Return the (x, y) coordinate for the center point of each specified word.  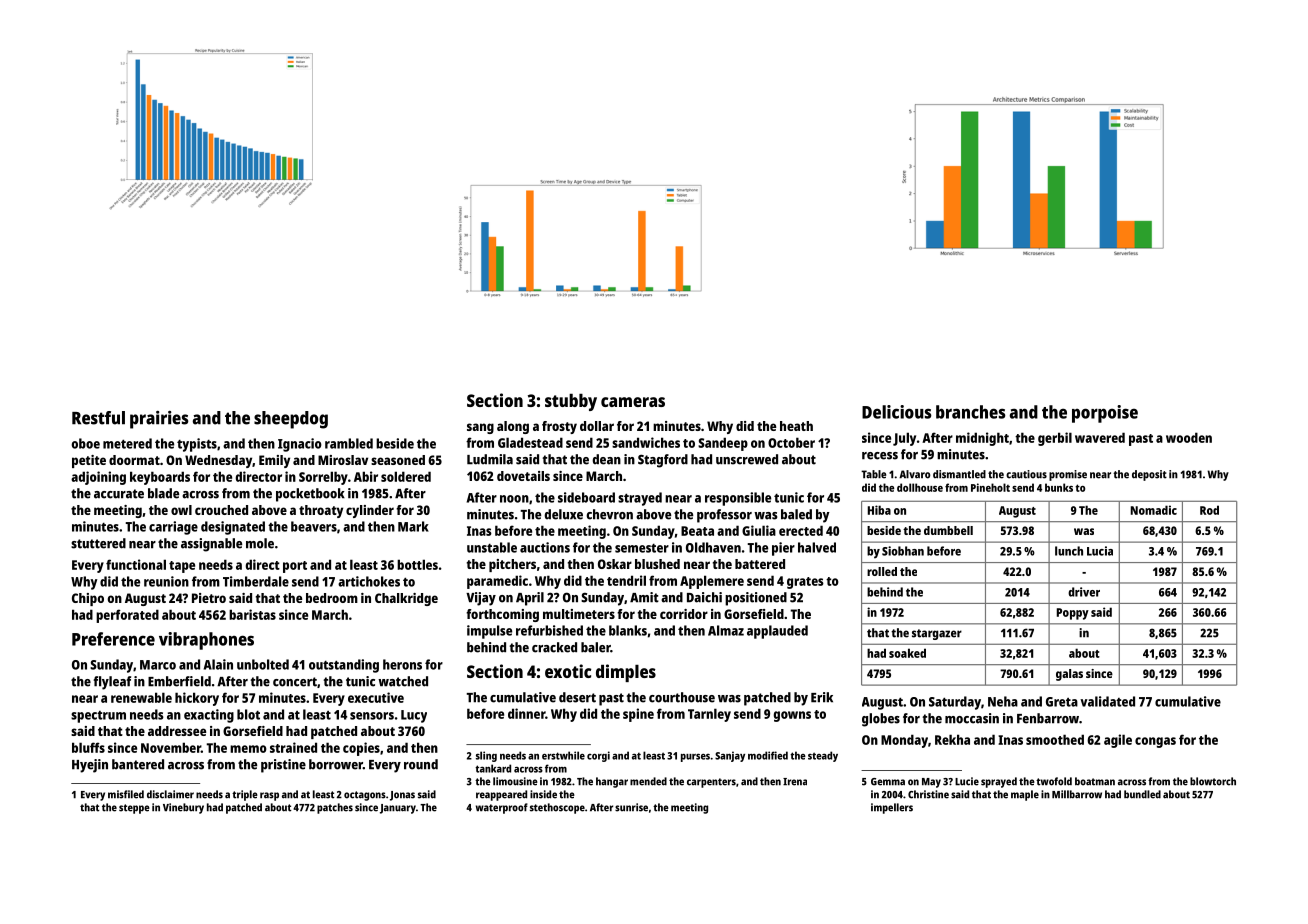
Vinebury (183, 808)
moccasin (972, 718)
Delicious (897, 412)
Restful (98, 418)
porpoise (1105, 414)
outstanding (344, 666)
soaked (907, 653)
